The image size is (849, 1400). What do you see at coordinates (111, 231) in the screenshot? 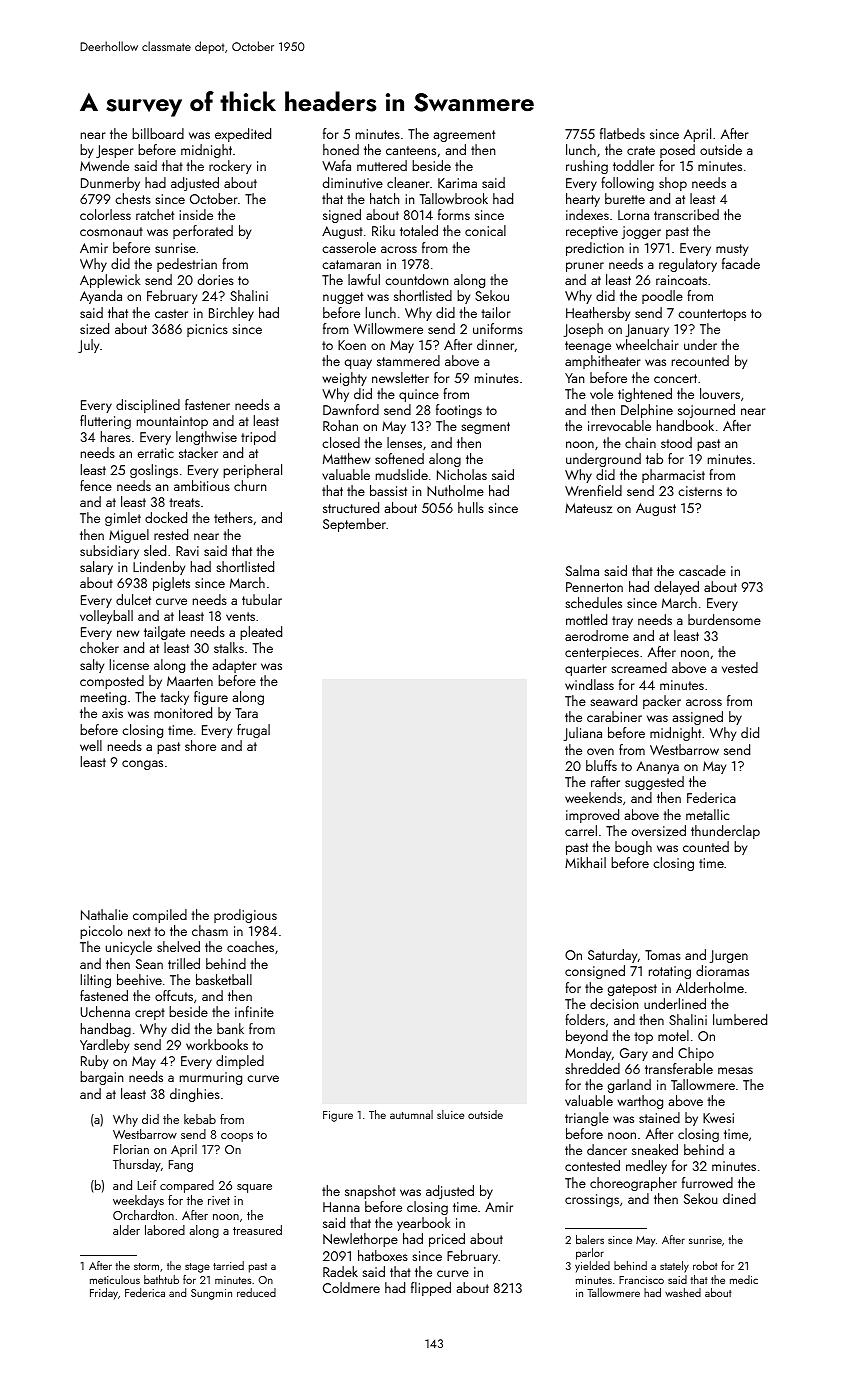
I see `cosmonaut` at bounding box center [111, 231].
